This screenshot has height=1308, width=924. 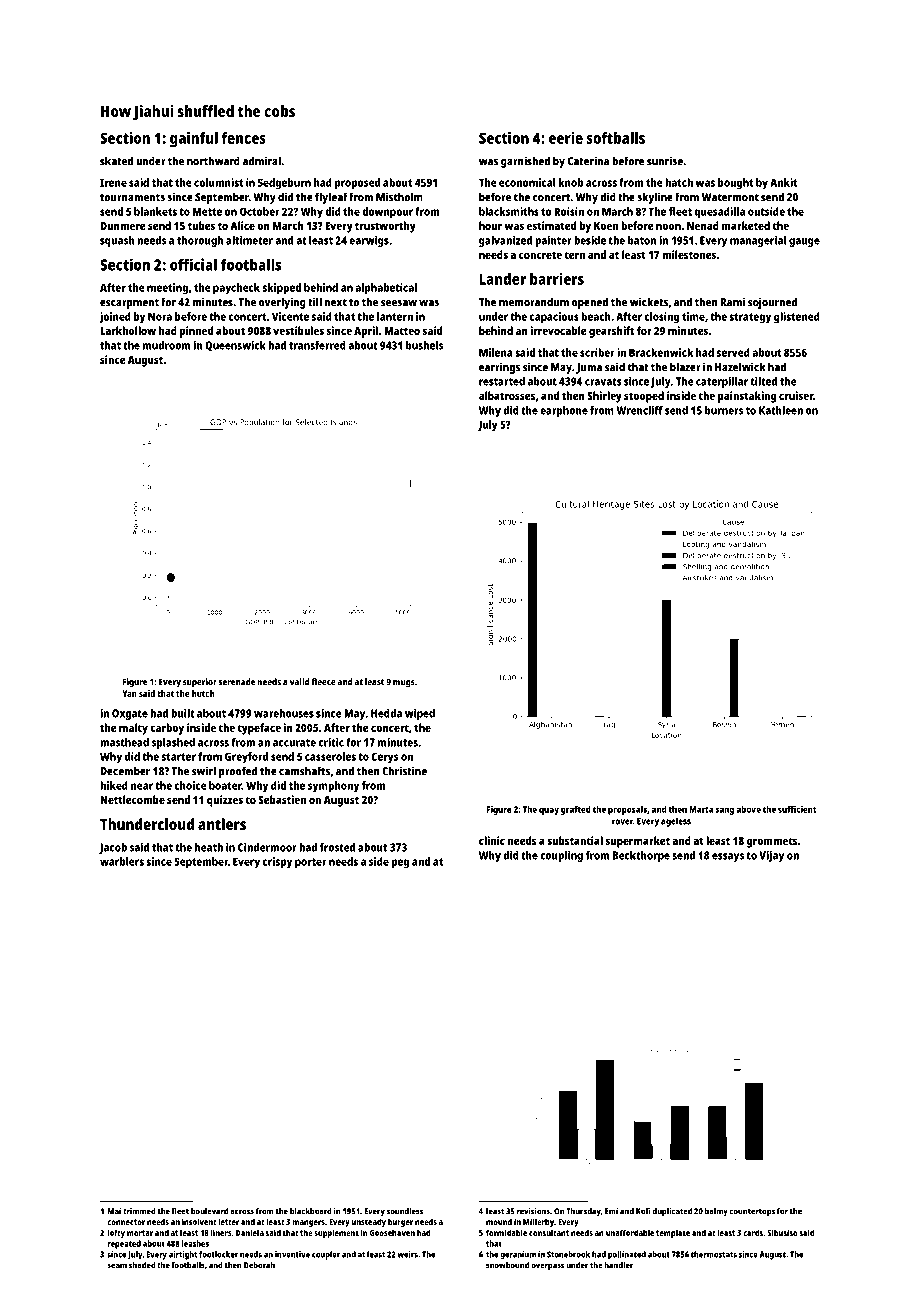 What do you see at coordinates (571, 182) in the screenshot?
I see `knob` at bounding box center [571, 182].
